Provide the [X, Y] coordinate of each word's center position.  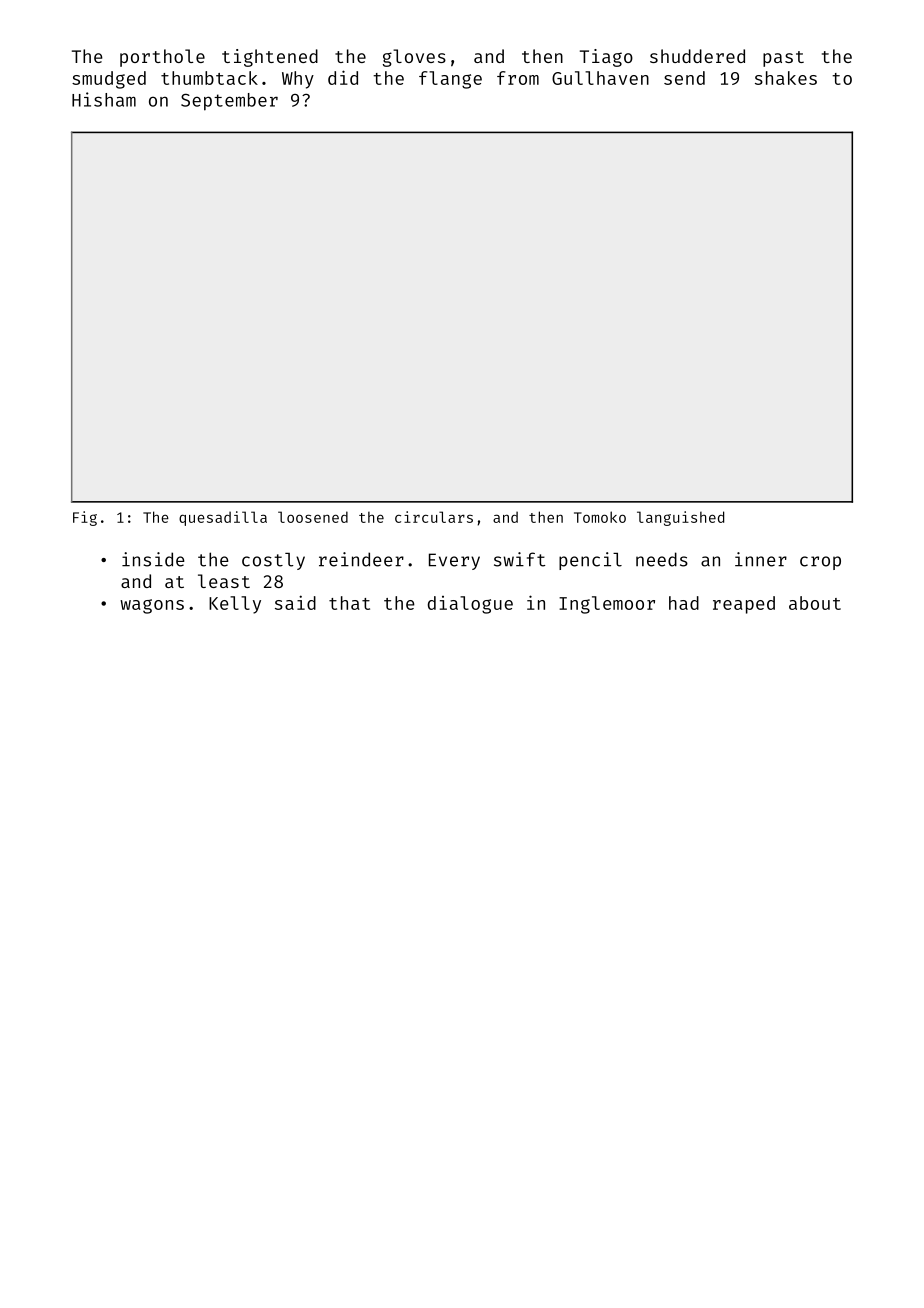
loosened [313, 517]
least [224, 581]
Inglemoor [607, 605]
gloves [414, 58]
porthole [162, 58]
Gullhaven [600, 78]
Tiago [606, 58]
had [684, 603]
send [684, 78]
